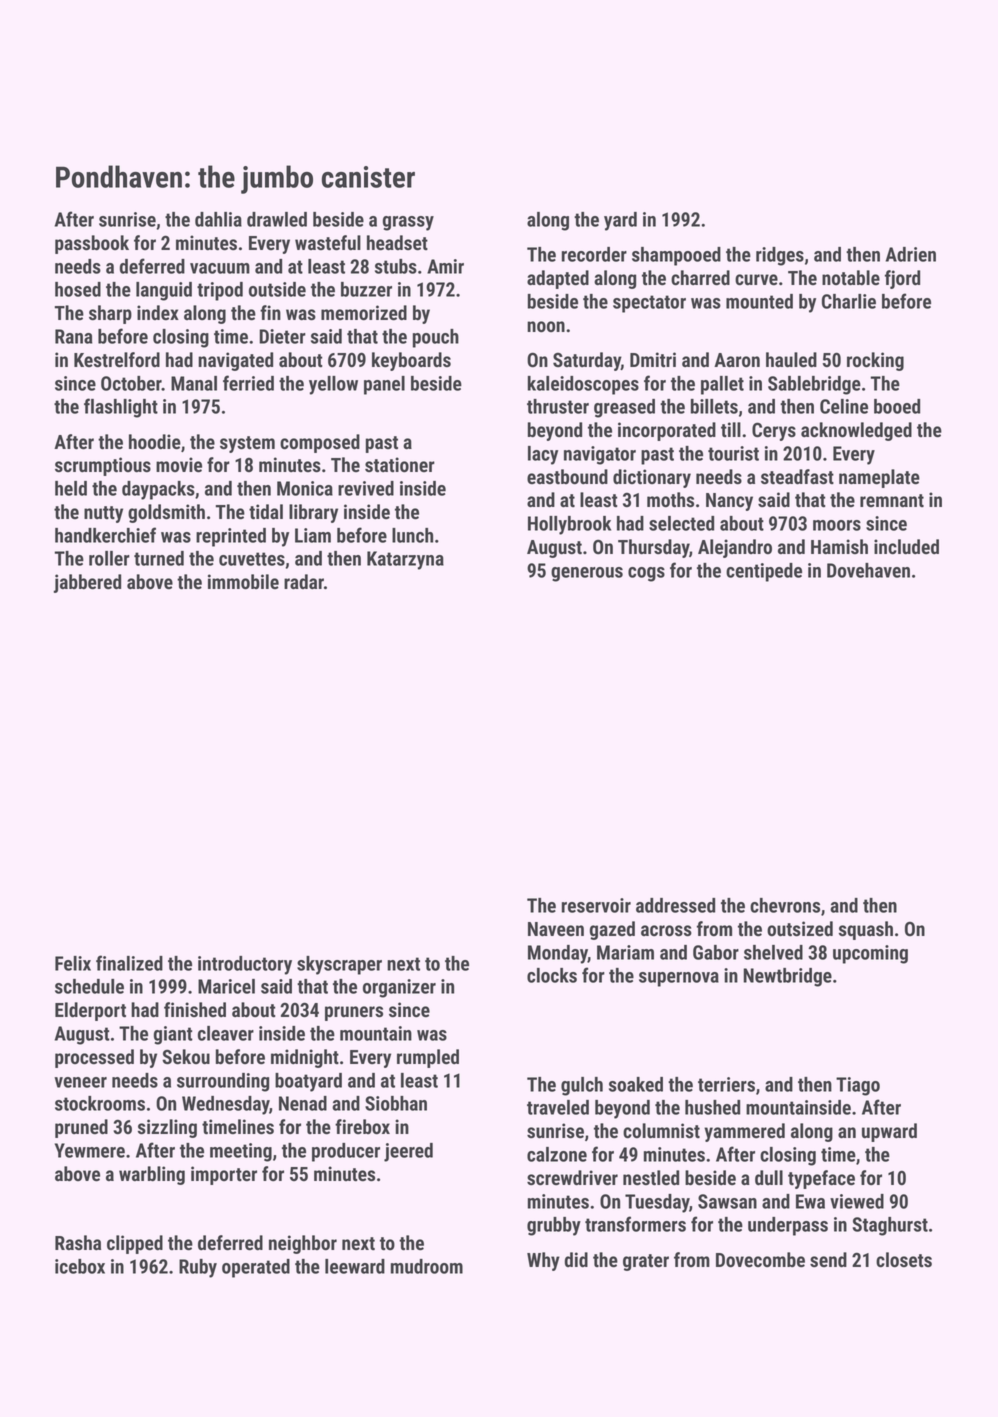 This screenshot has width=998, height=1417. What do you see at coordinates (868, 570) in the screenshot?
I see `Dovehaven` at bounding box center [868, 570].
